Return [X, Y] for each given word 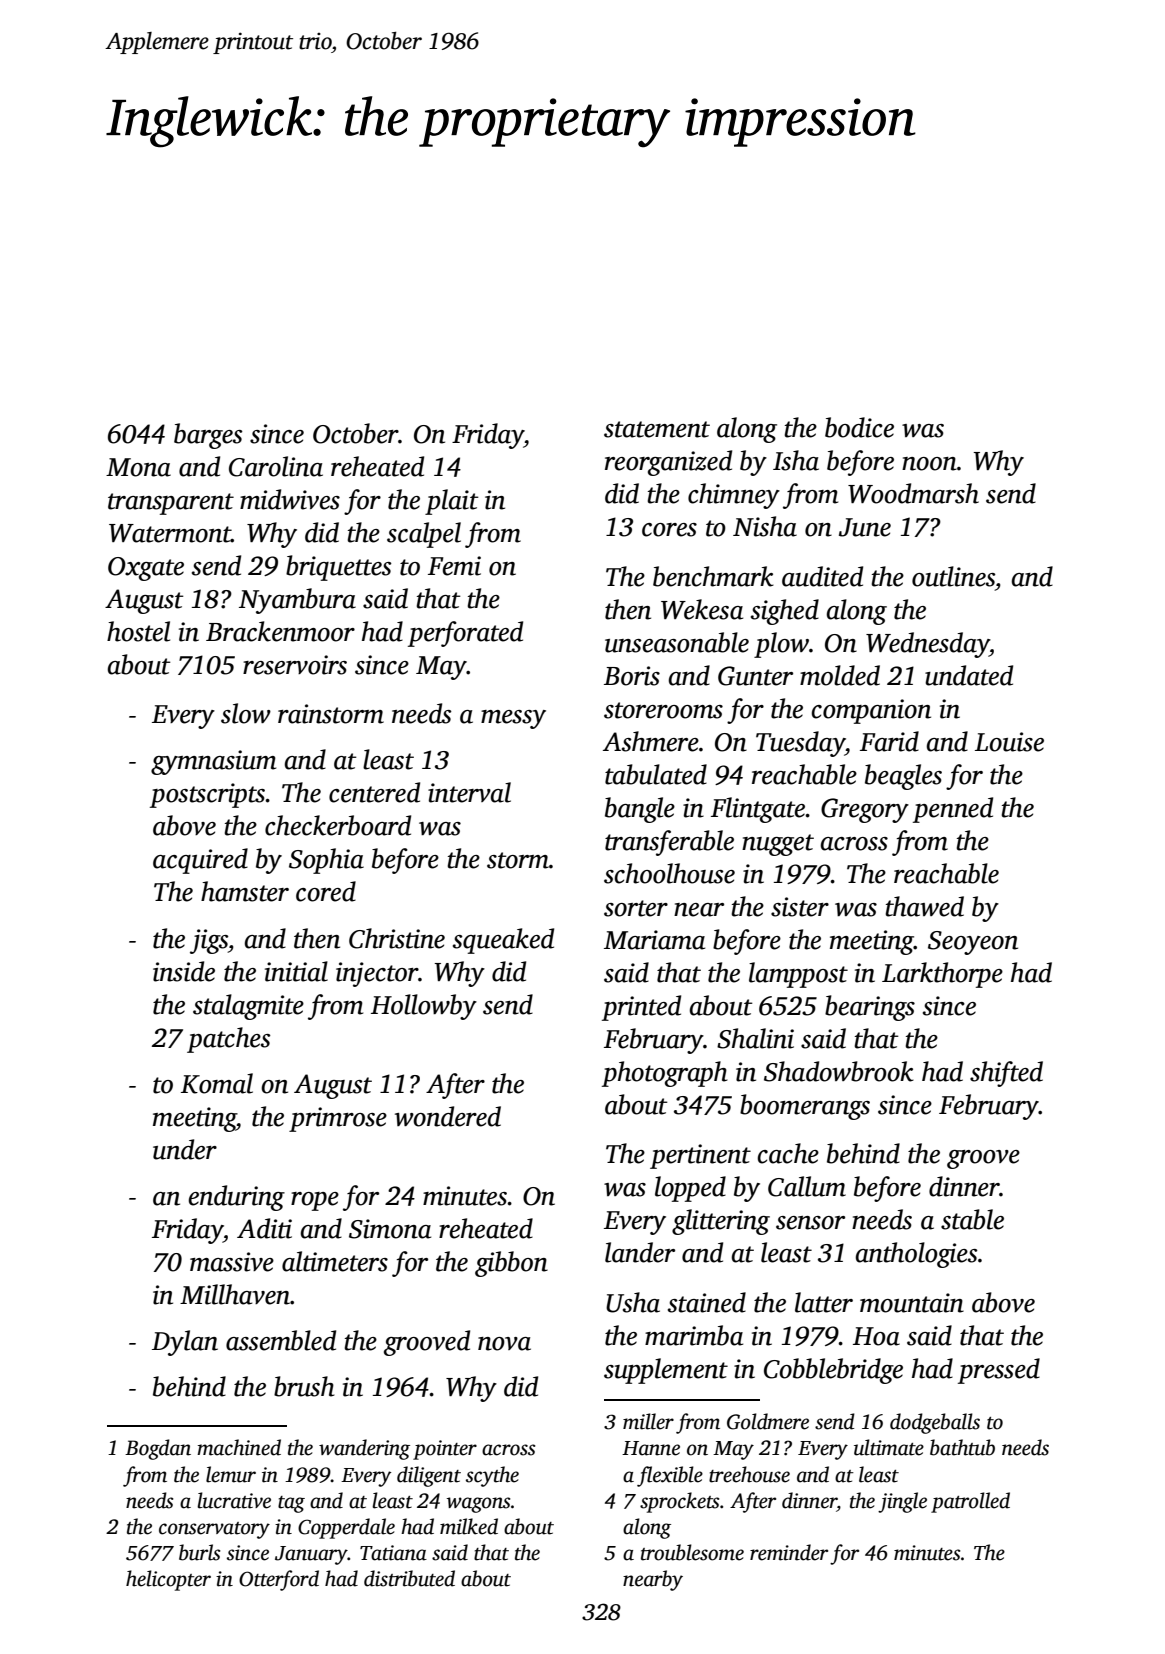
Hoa [876, 1336]
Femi [454, 566]
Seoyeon [973, 943]
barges [208, 436]
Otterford [279, 1580]
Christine [397, 938]
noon [929, 464]
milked [469, 1526]
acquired [200, 861]
